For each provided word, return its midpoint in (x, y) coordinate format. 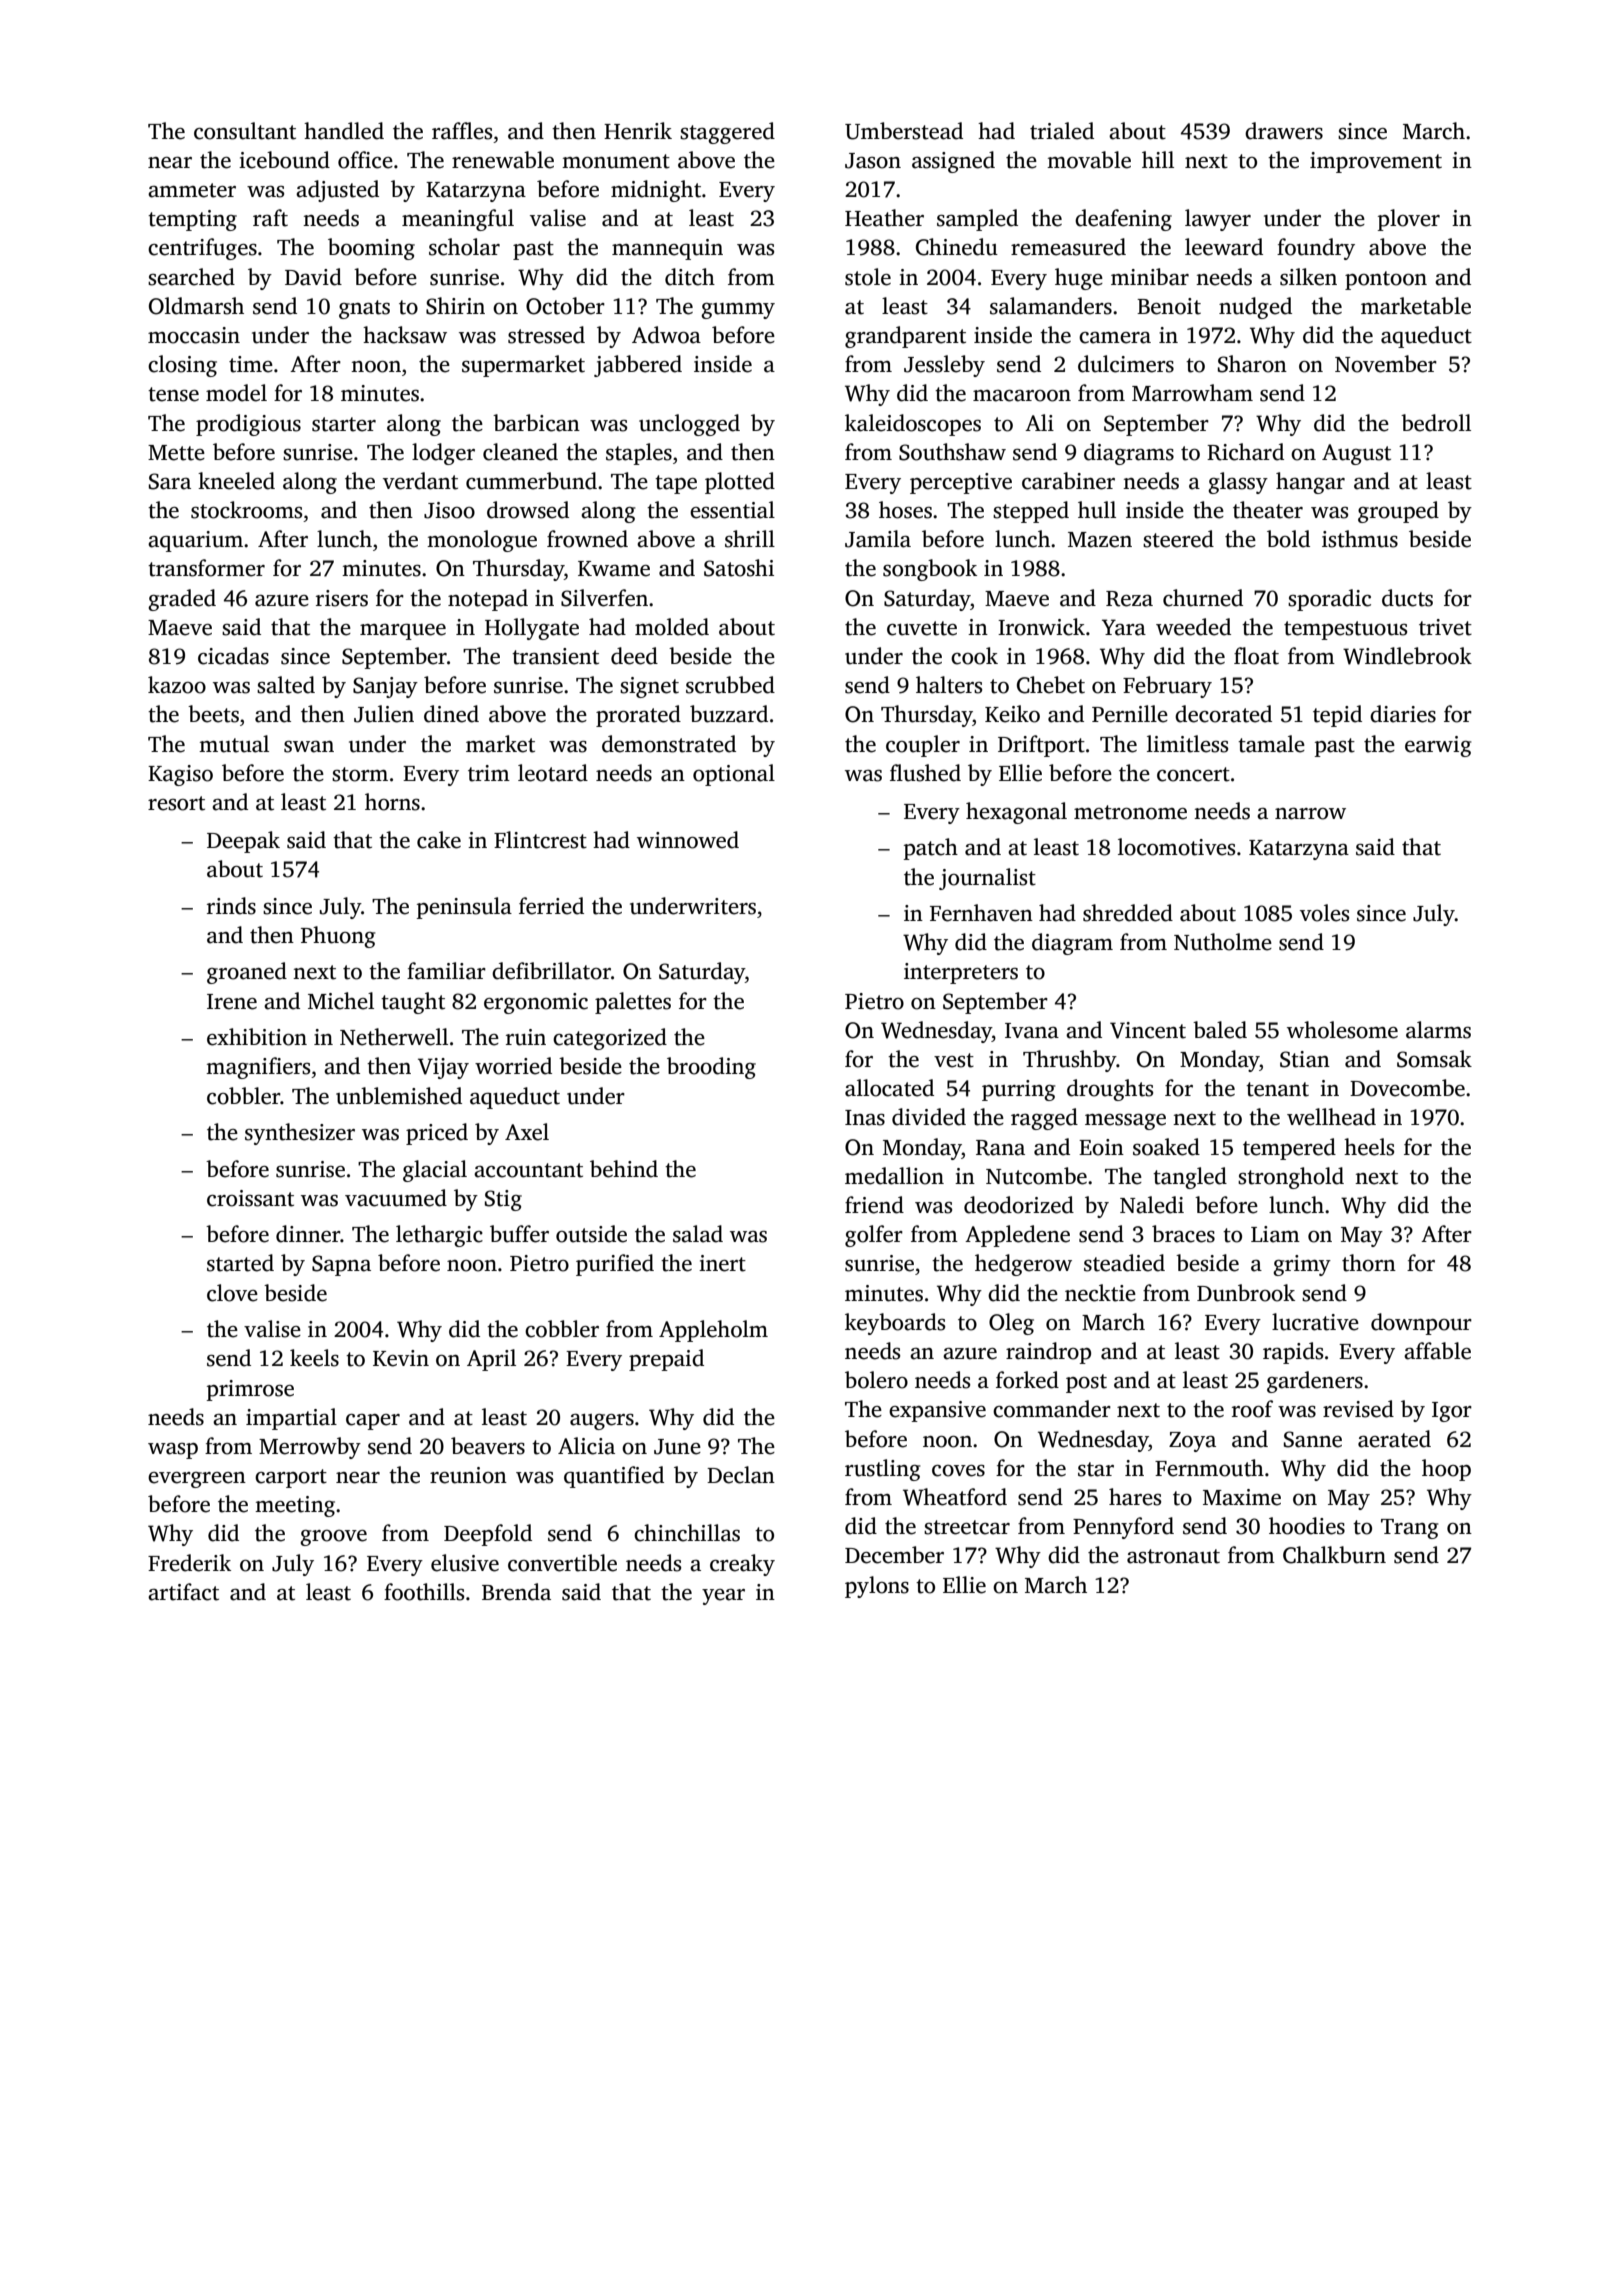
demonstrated (669, 744)
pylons (877, 1587)
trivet (1445, 627)
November (1386, 364)
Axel (527, 1132)
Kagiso (180, 775)
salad (698, 1234)
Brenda (516, 1592)
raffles (462, 131)
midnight (656, 191)
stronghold (1291, 1178)
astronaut (1173, 1556)
